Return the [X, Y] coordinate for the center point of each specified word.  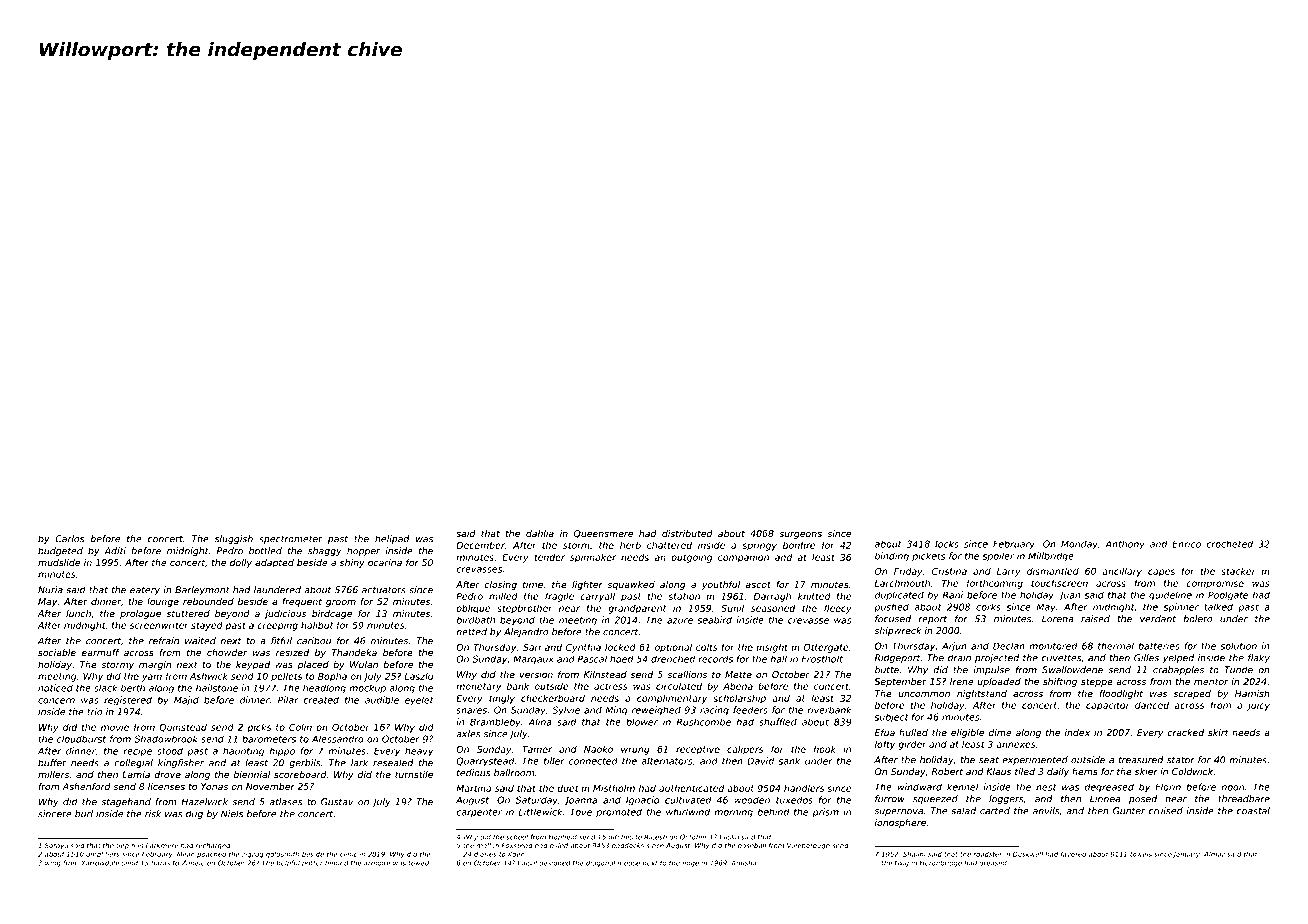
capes [1161, 573]
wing [53, 863]
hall [778, 659]
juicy [1258, 706]
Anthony [1125, 545]
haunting [243, 752]
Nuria [50, 590]
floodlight [1121, 694]
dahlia [540, 533]
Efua [885, 732]
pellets [286, 677]
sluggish [234, 539]
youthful [721, 585]
